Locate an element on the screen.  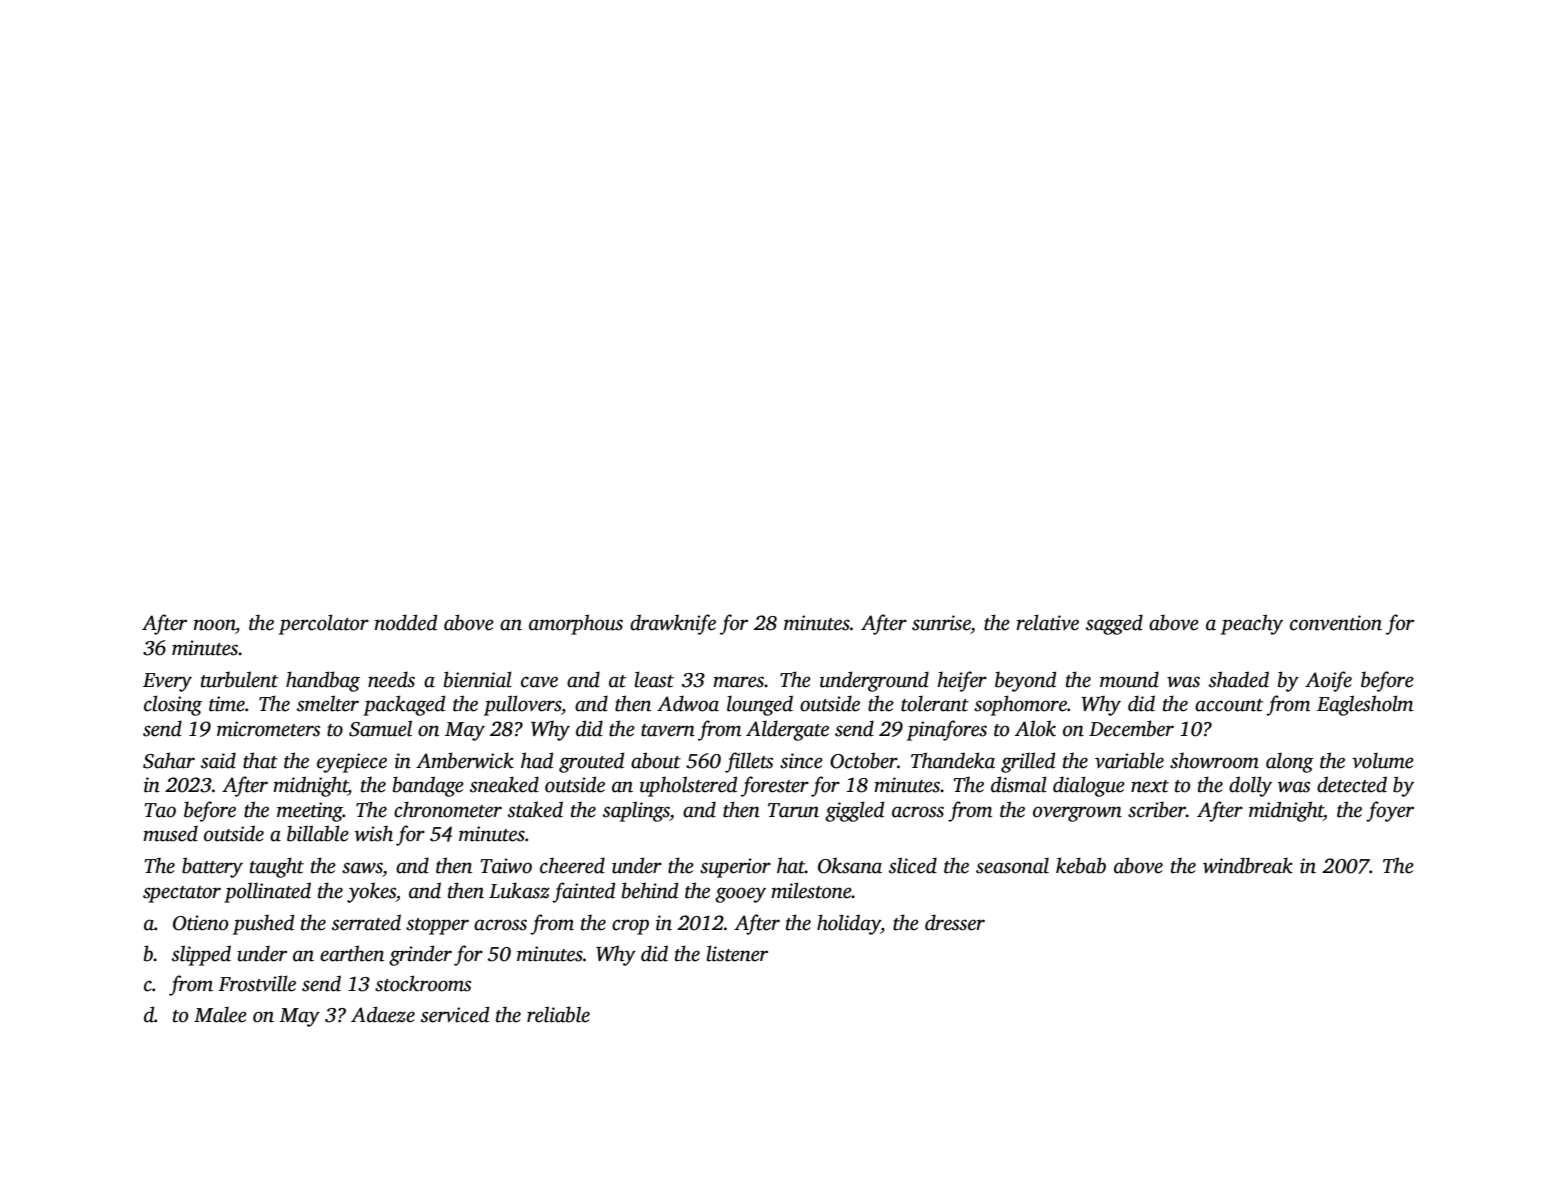
saplings is located at coordinates (636, 811).
